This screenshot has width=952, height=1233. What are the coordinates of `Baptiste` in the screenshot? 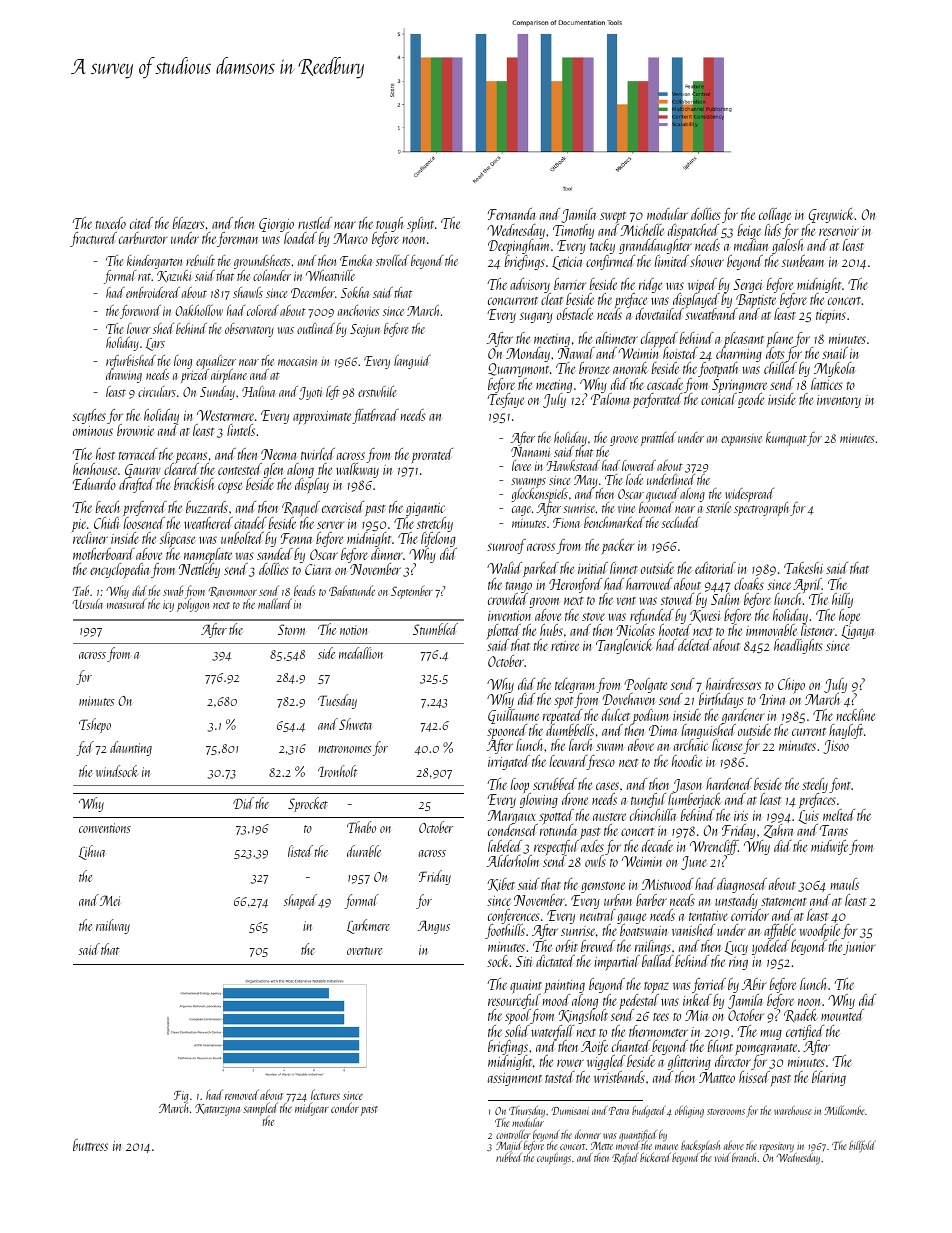 It's located at (757, 301).
